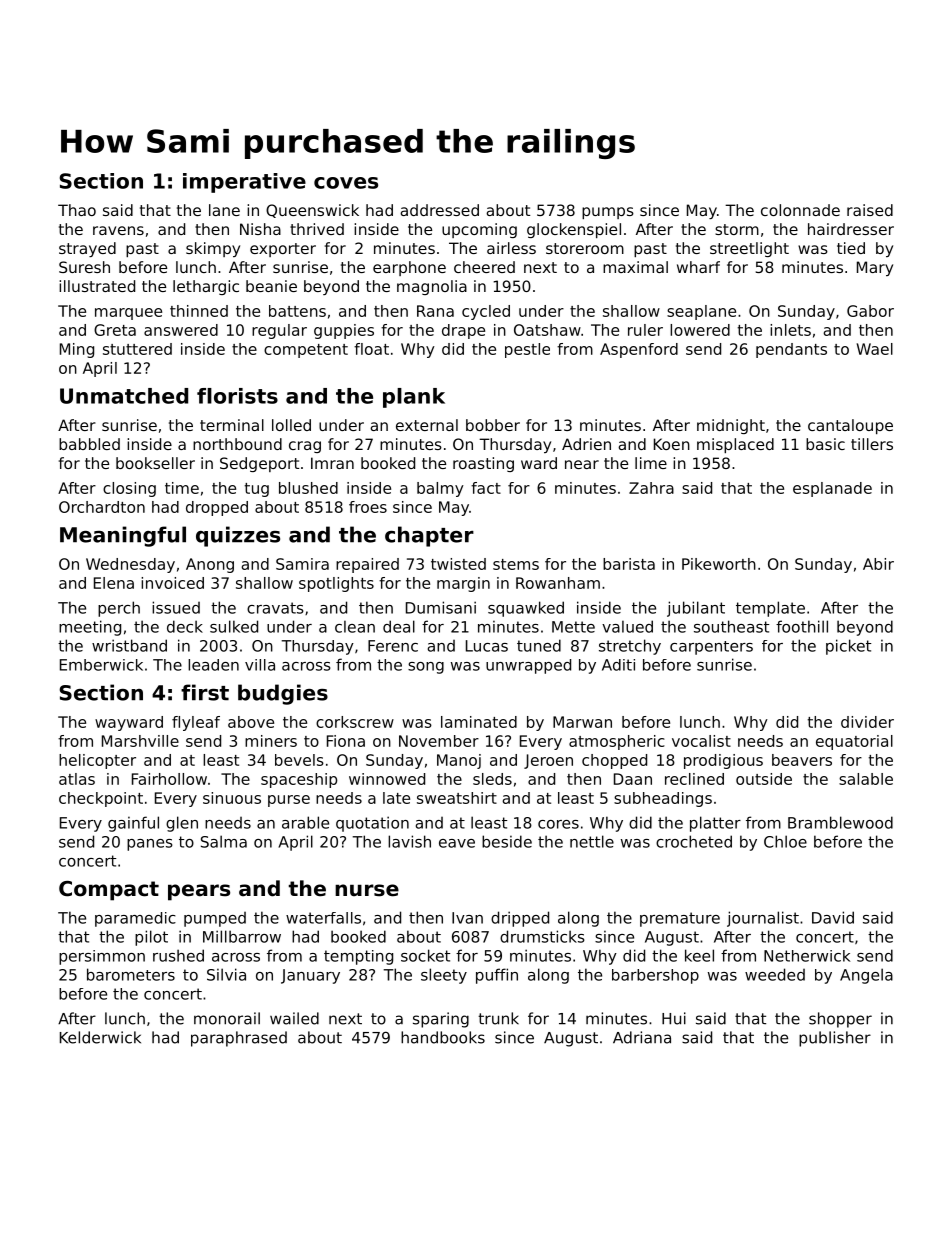 The height and width of the screenshot is (1233, 952). What do you see at coordinates (870, 210) in the screenshot?
I see `raised` at bounding box center [870, 210].
